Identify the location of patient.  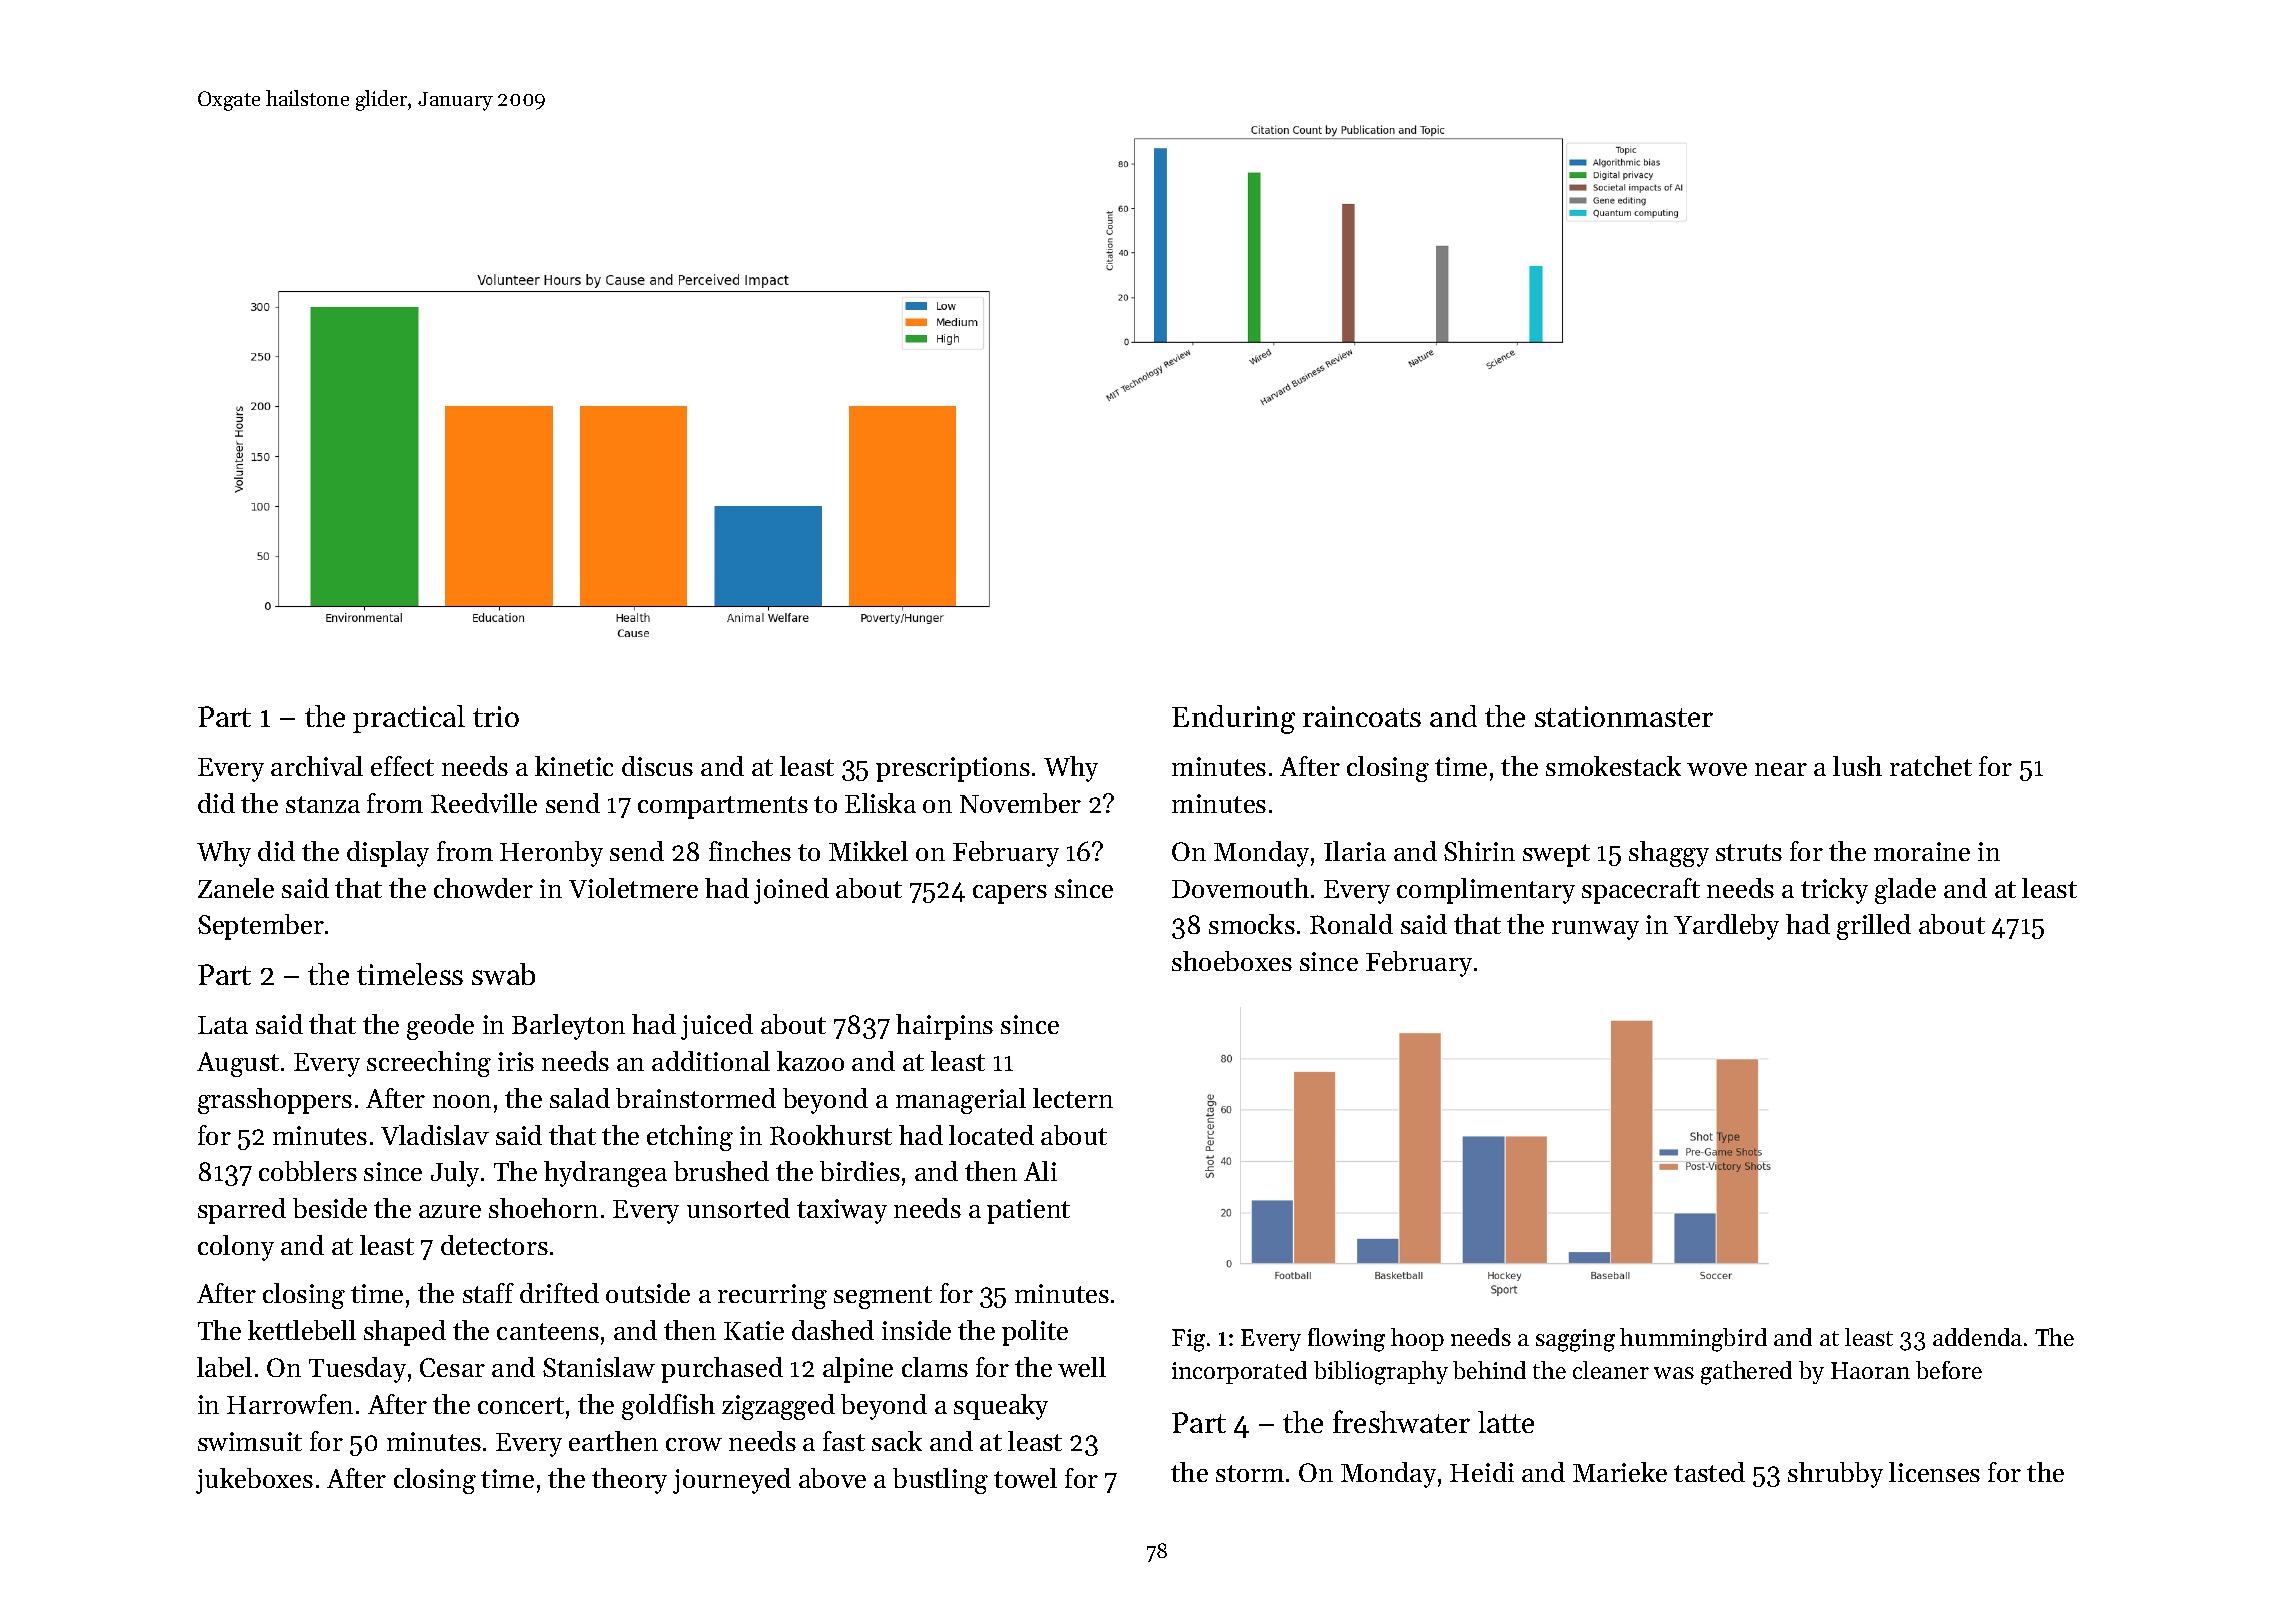
(1028, 1211).
